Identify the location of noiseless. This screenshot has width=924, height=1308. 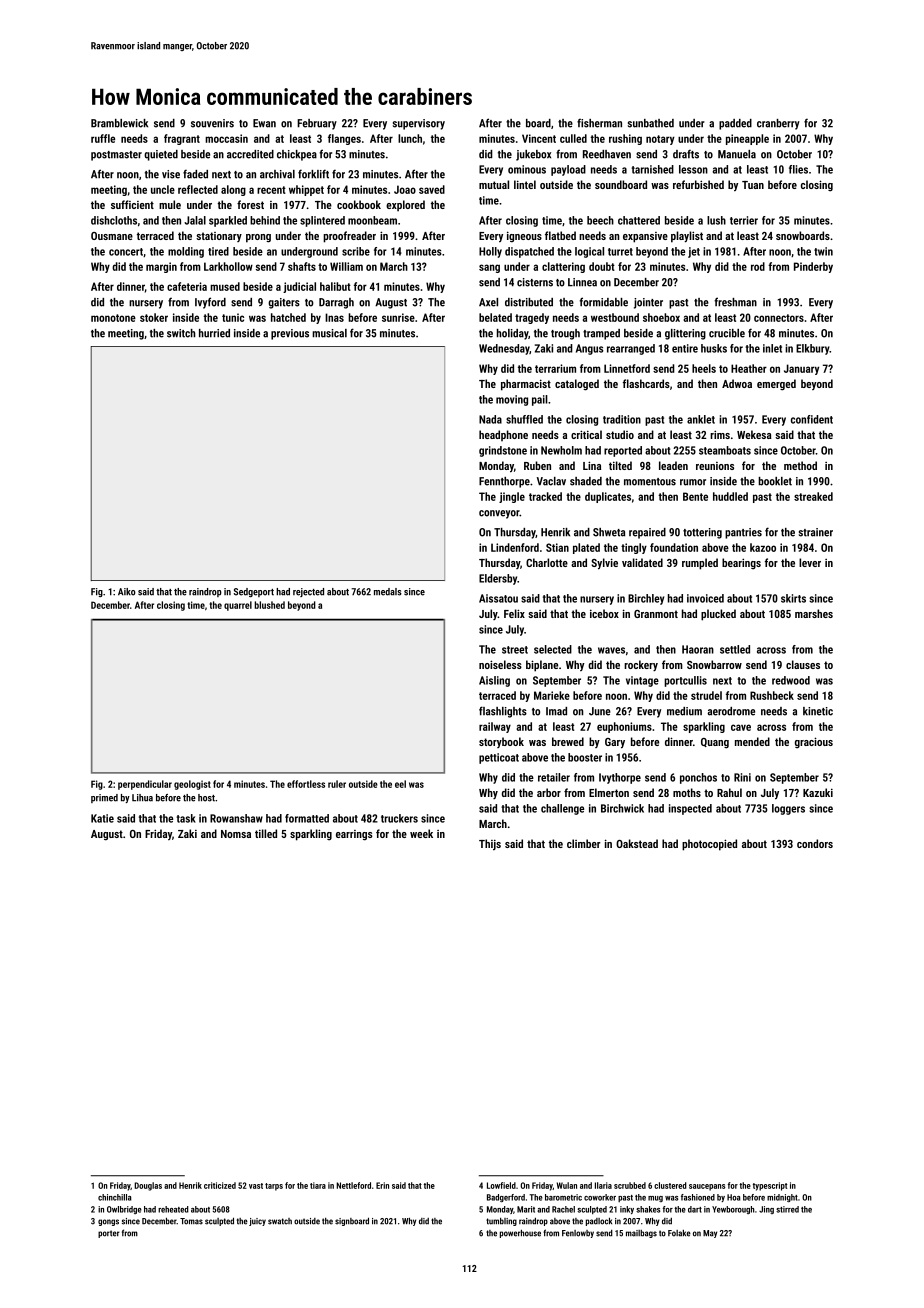
(500, 664).
